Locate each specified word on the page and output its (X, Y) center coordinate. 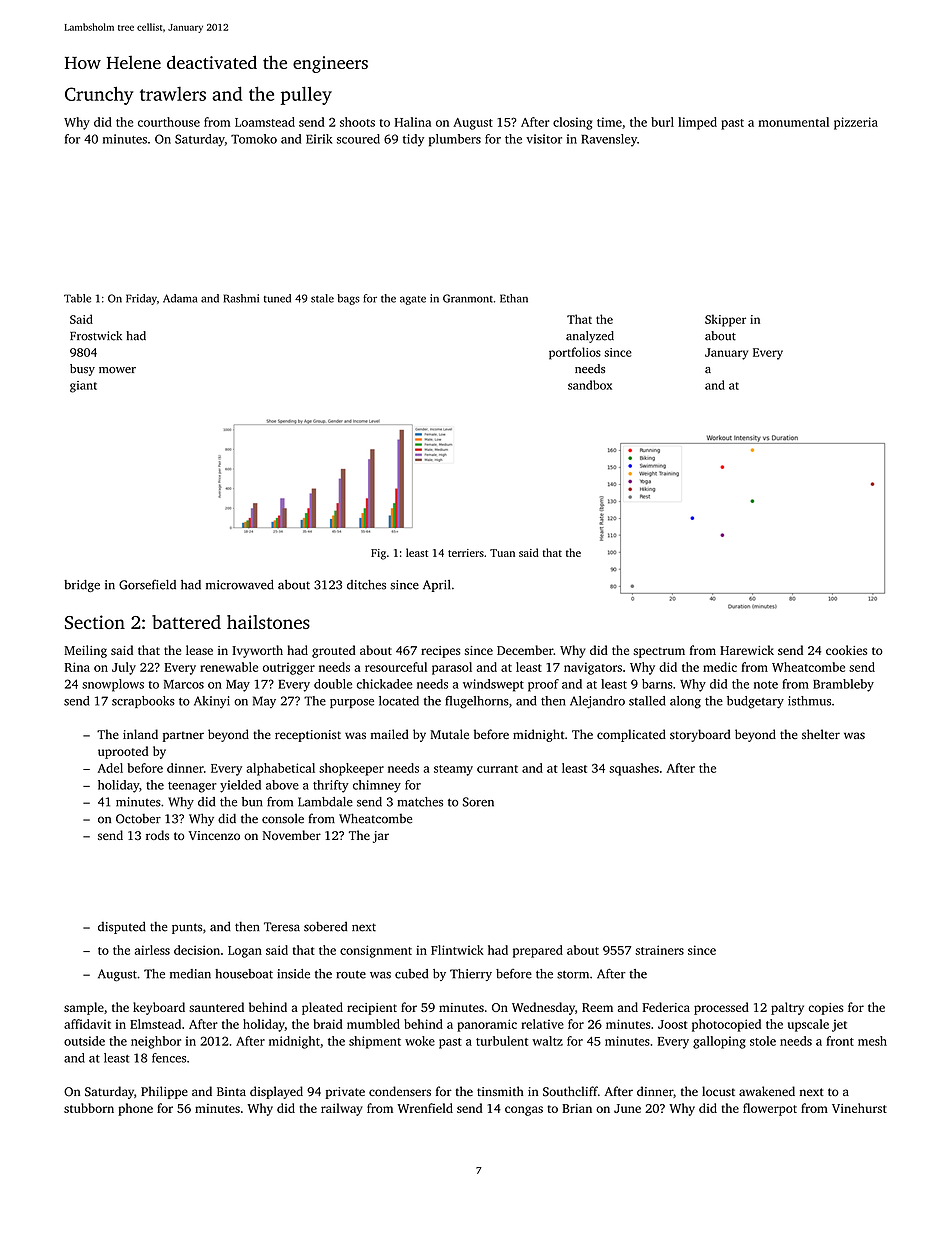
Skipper (725, 320)
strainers (659, 950)
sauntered (216, 1007)
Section (95, 622)
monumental (793, 122)
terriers (466, 553)
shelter (821, 734)
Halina (413, 122)
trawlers (173, 94)
